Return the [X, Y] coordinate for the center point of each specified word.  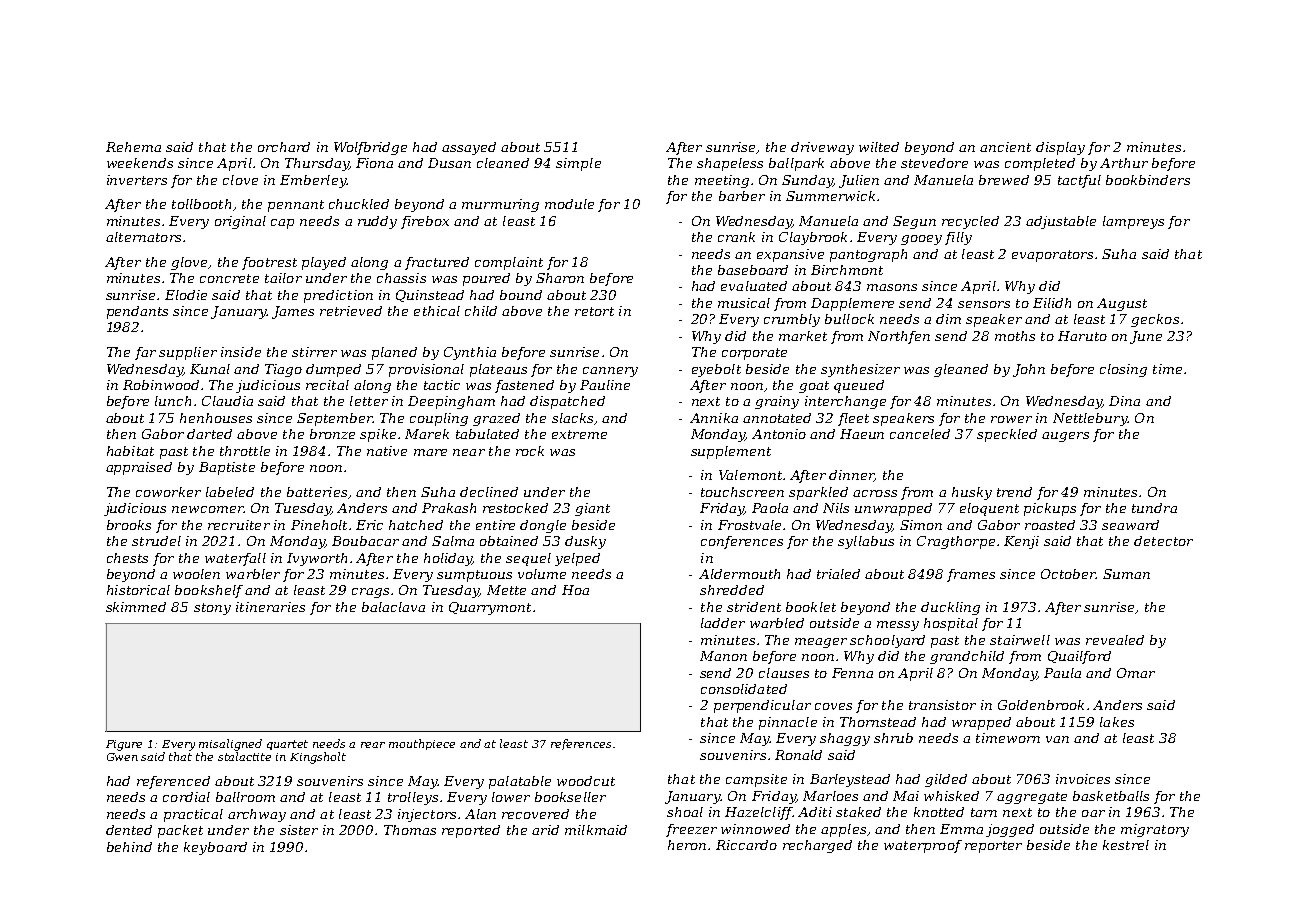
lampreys [1133, 222]
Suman [1126, 574]
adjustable [1061, 222]
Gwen [122, 757]
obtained [509, 541]
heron [687, 845]
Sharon [560, 278]
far [145, 353]
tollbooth [201, 204]
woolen [196, 574]
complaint [509, 263]
